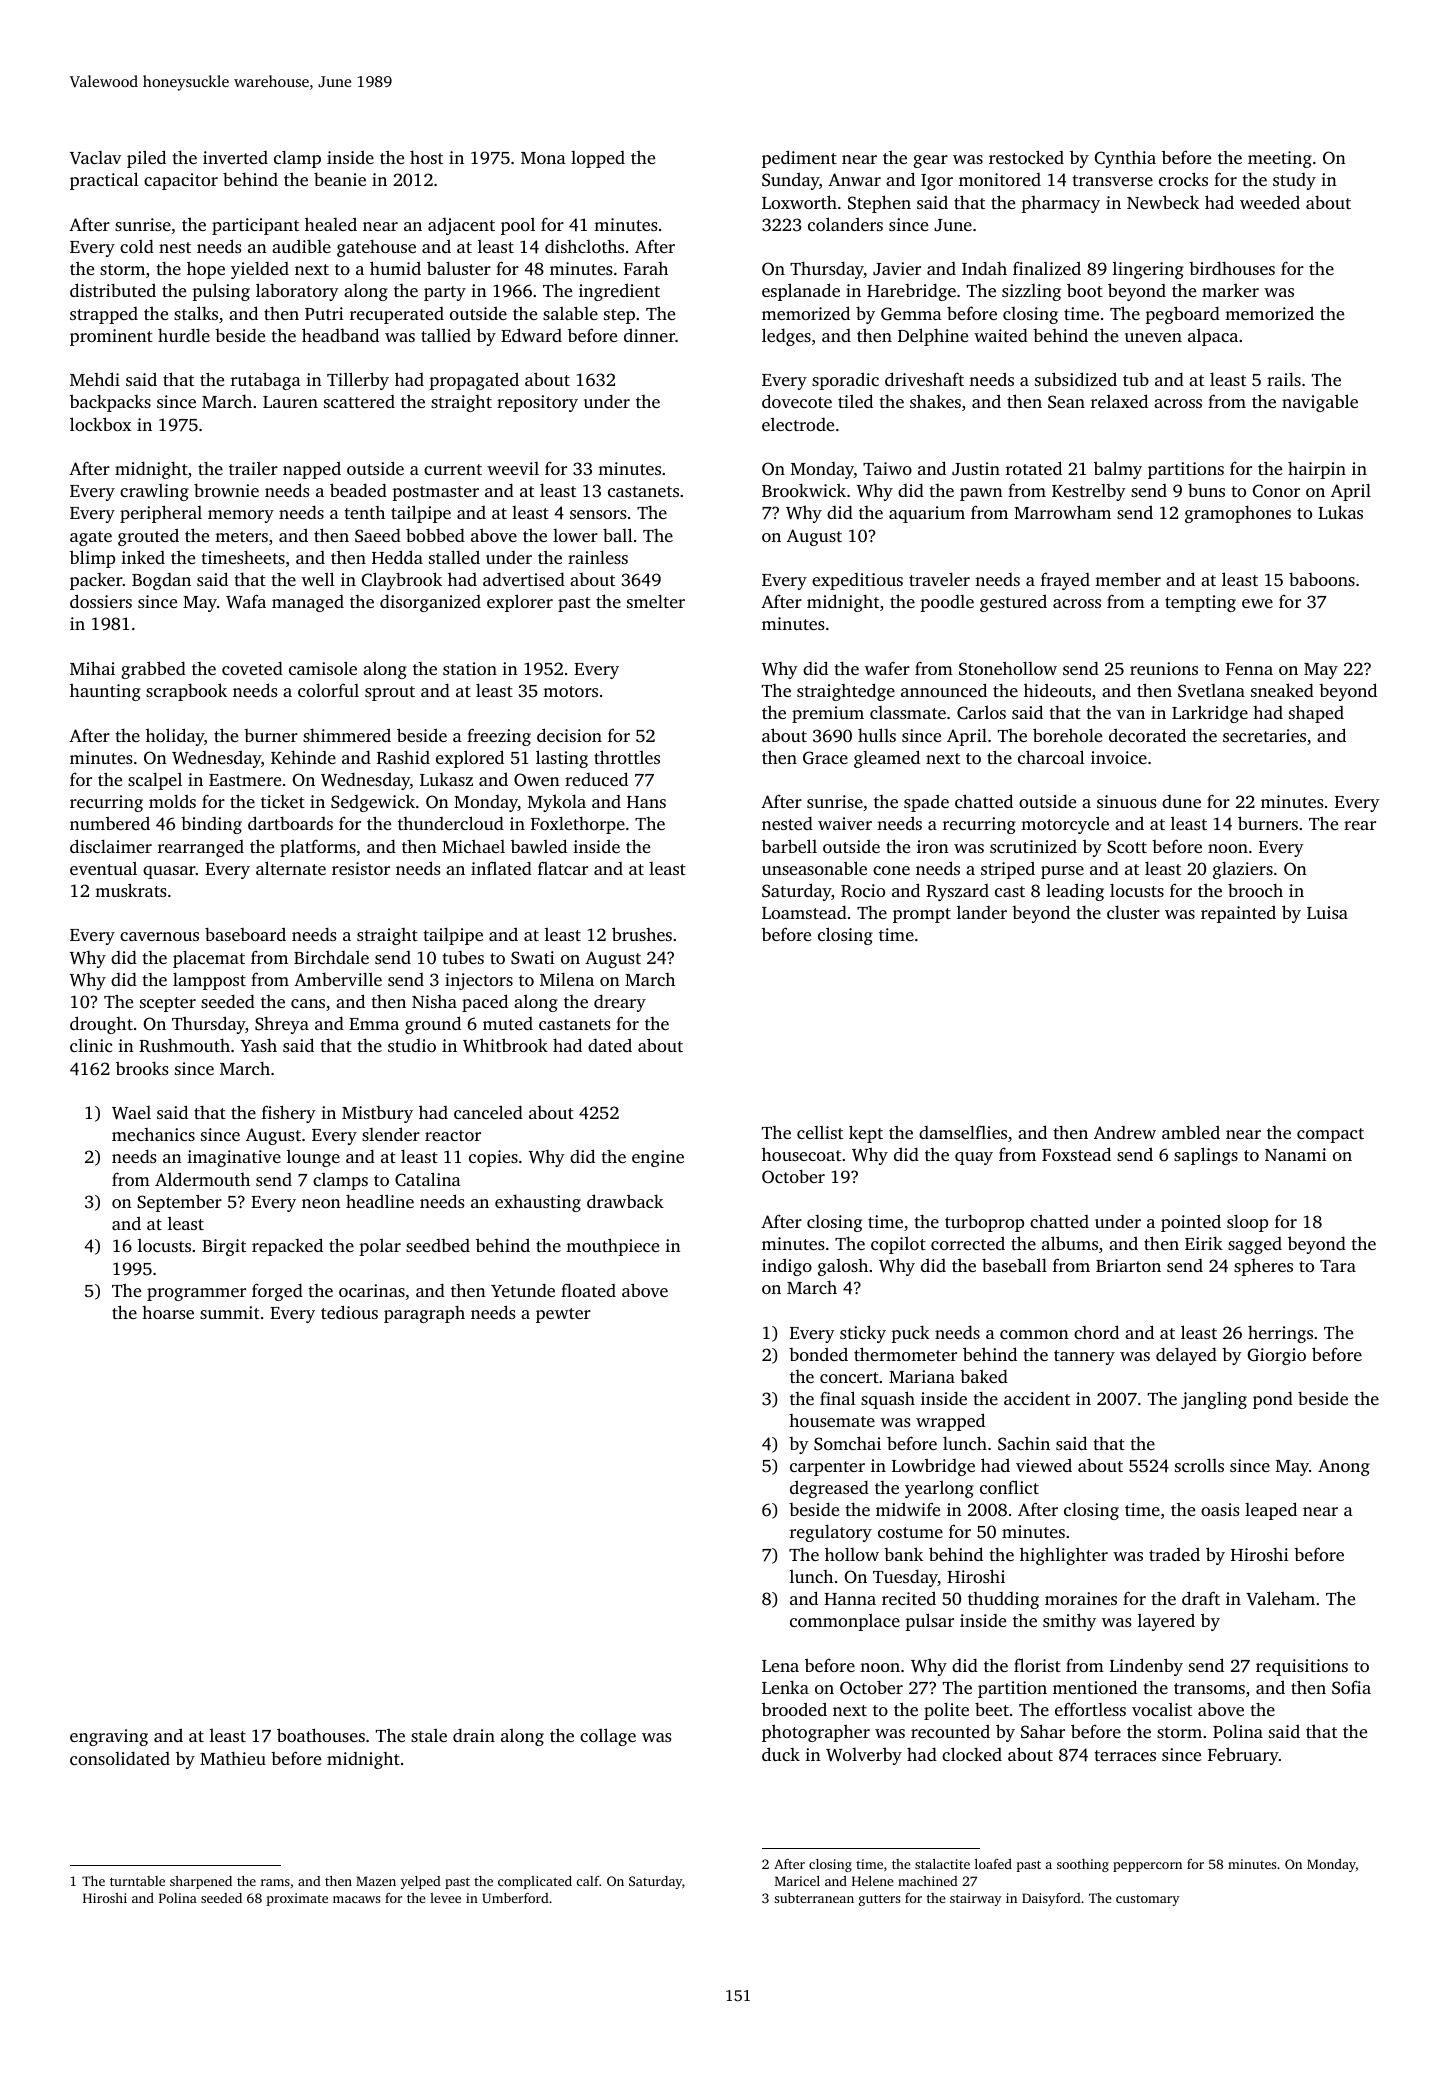 The width and height of the screenshot is (1450, 2100). I want to click on paragraph, so click(424, 1314).
